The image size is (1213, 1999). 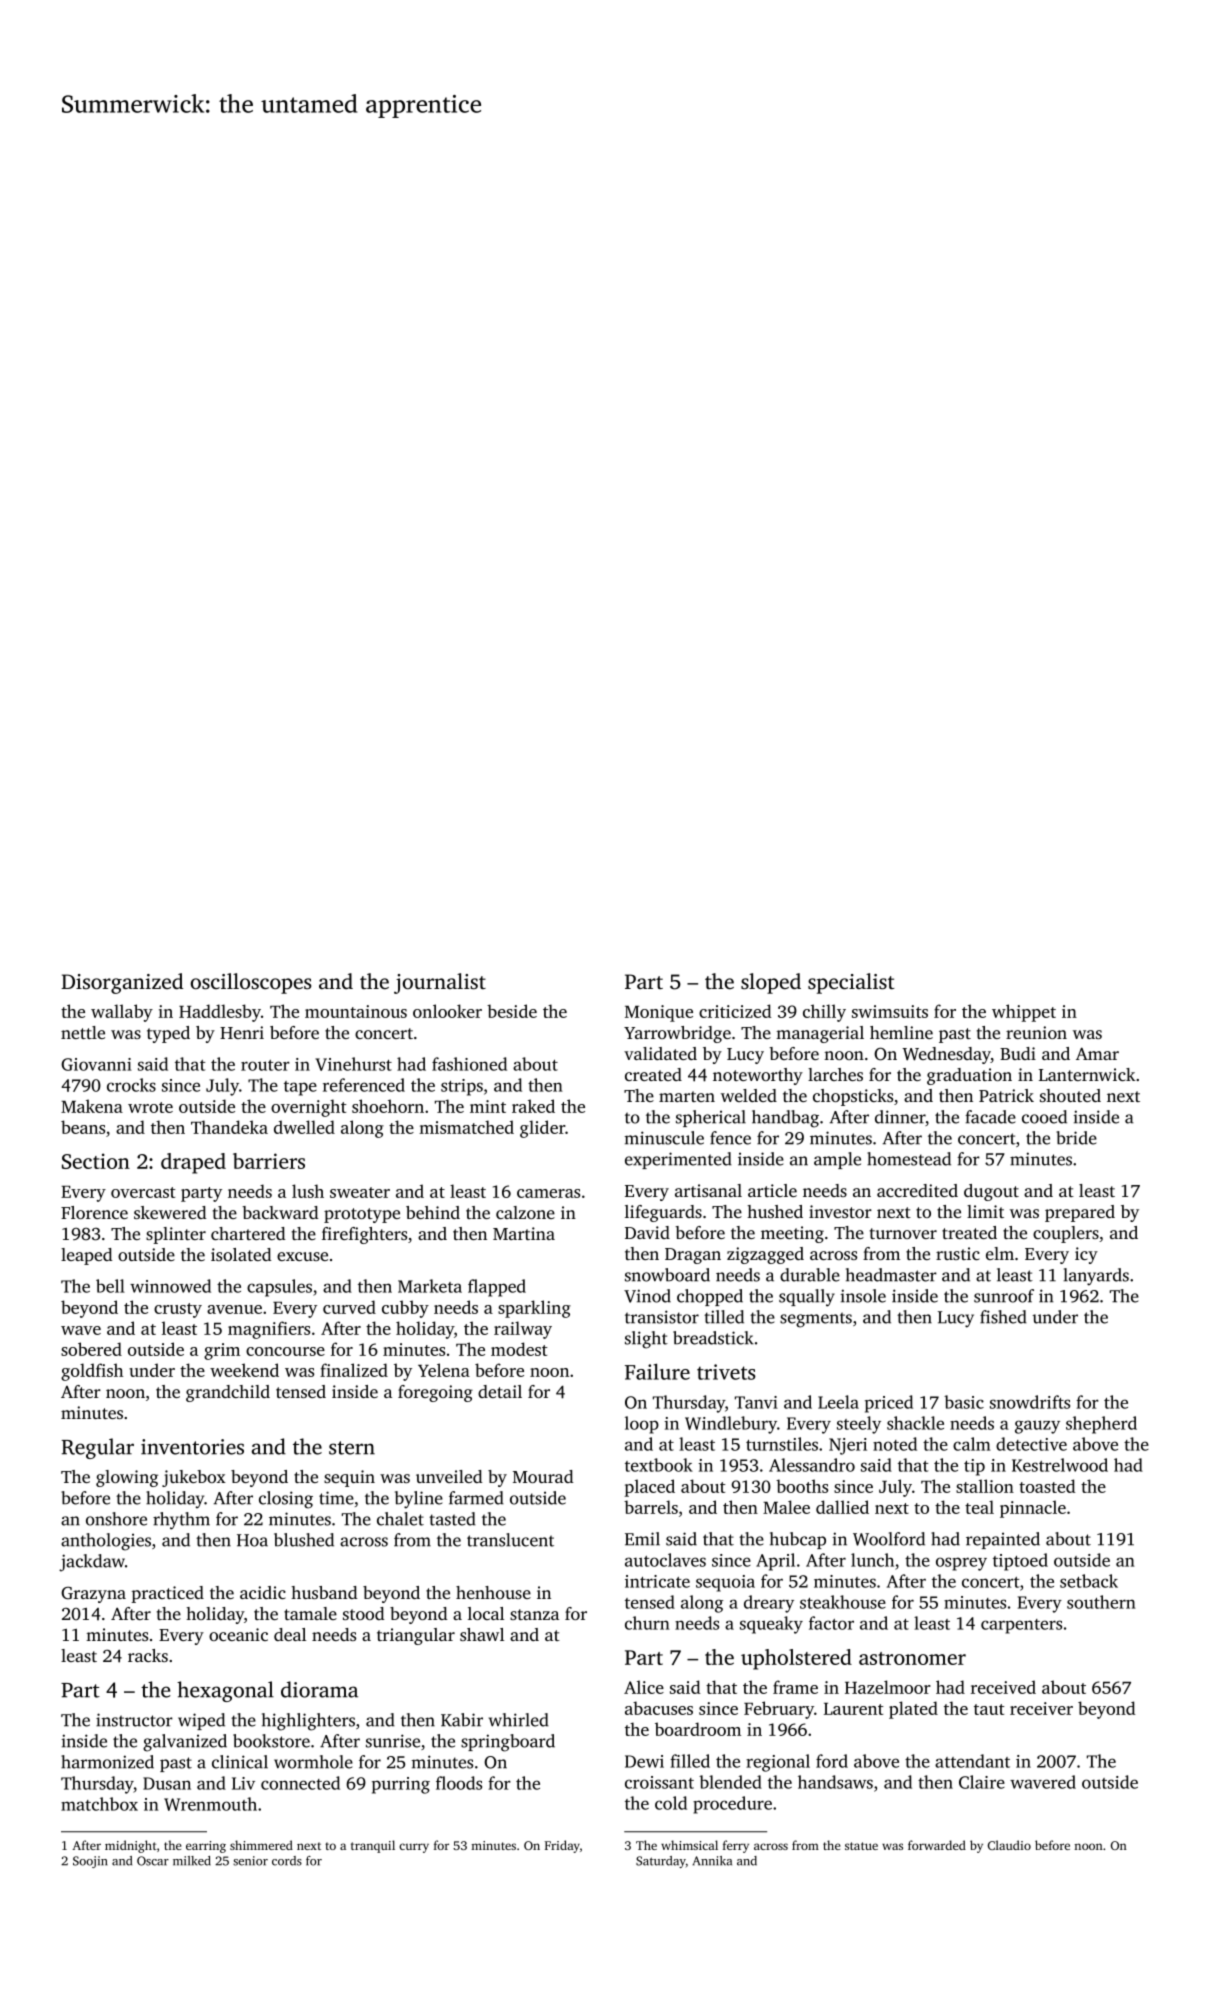 I want to click on accredited, so click(x=917, y=1190).
